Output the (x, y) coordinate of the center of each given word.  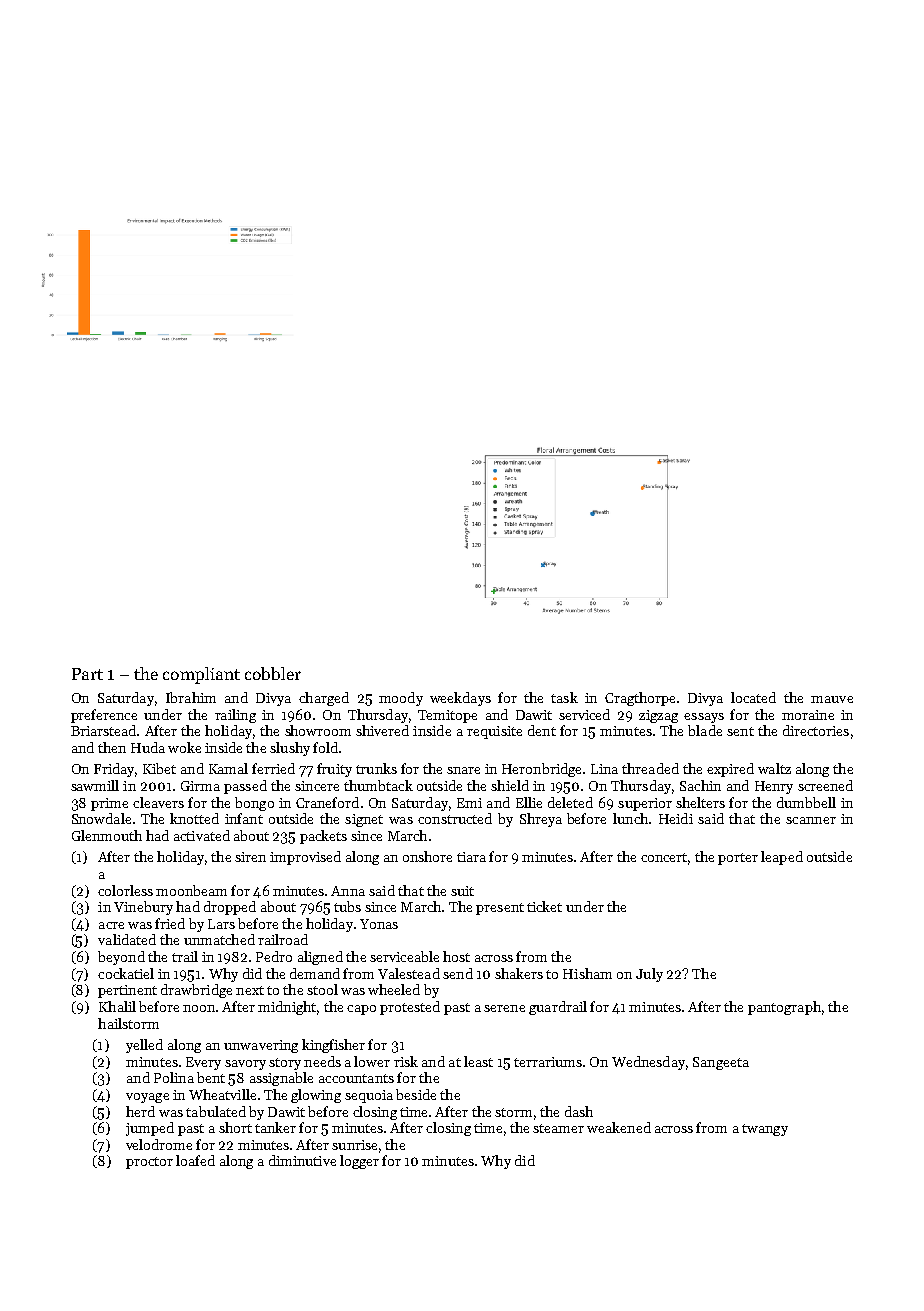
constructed (455, 818)
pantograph (784, 1008)
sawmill (95, 785)
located (753, 697)
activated (202, 835)
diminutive (302, 1160)
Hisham (587, 973)
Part (87, 674)
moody (401, 699)
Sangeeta (721, 1063)
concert (664, 857)
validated (127, 939)
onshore (427, 856)
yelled (144, 1046)
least (478, 1061)
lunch (630, 818)
